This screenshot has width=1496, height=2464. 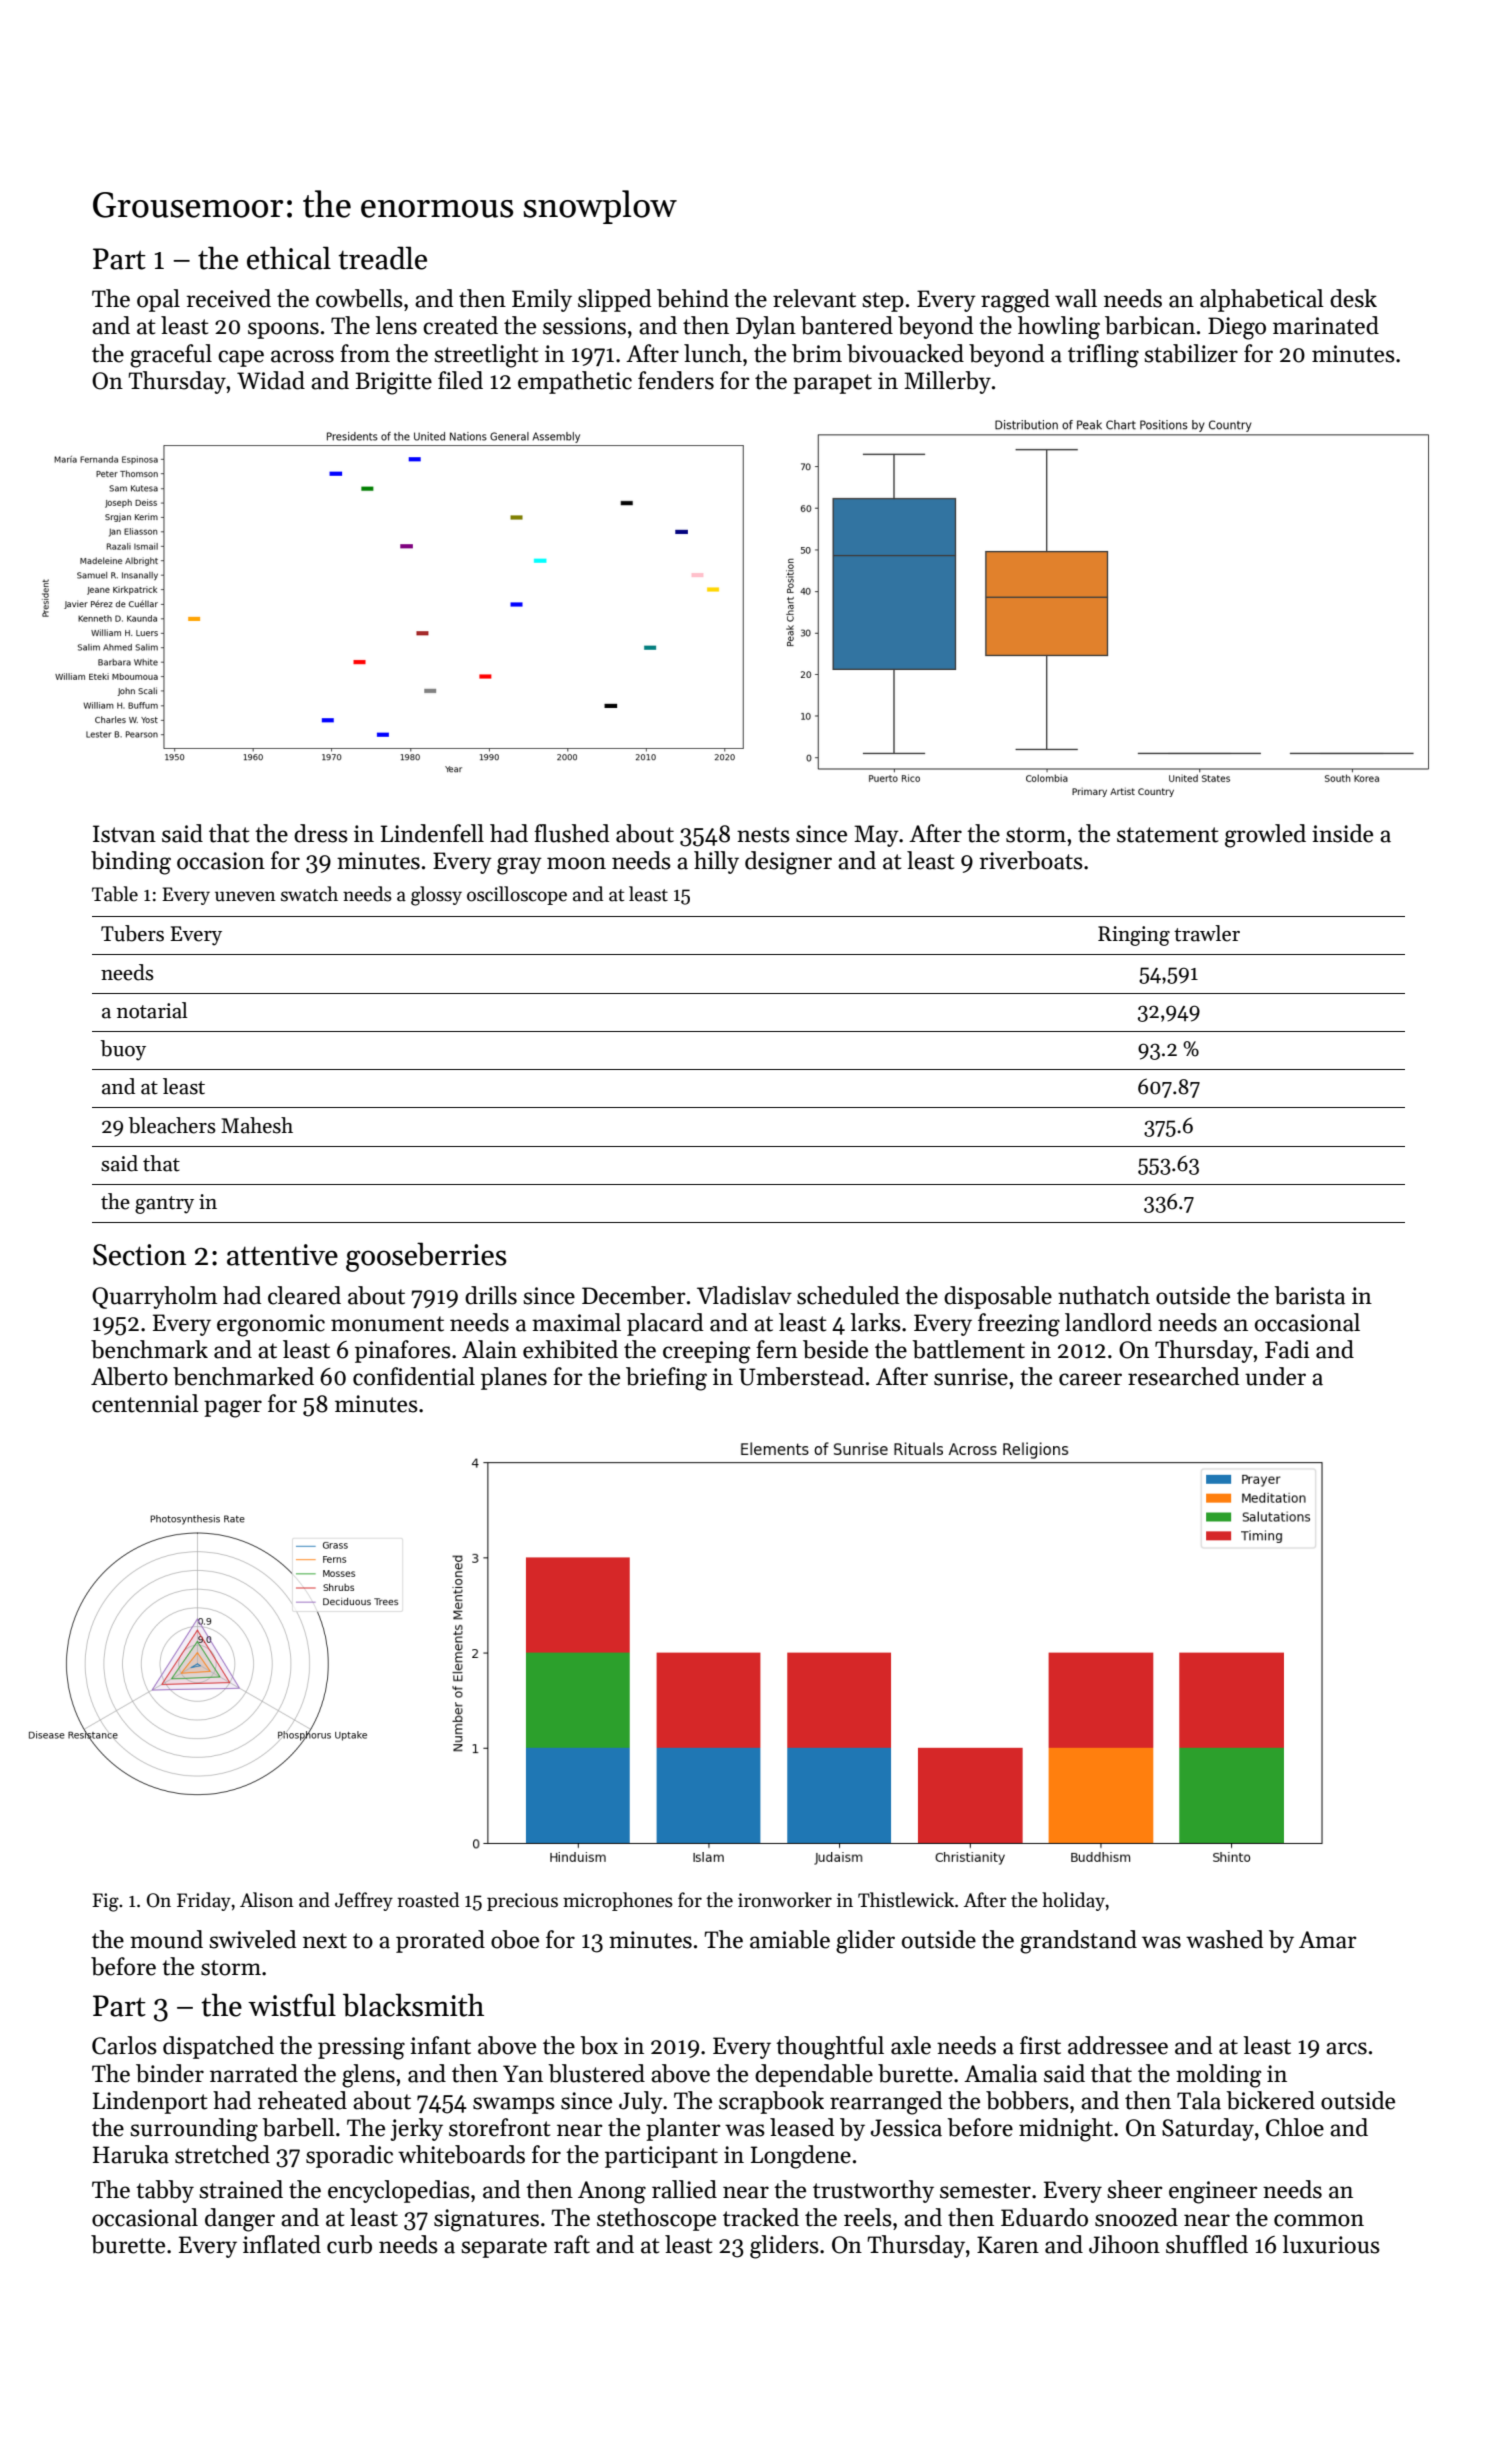 I want to click on riverboats, so click(x=1031, y=860).
